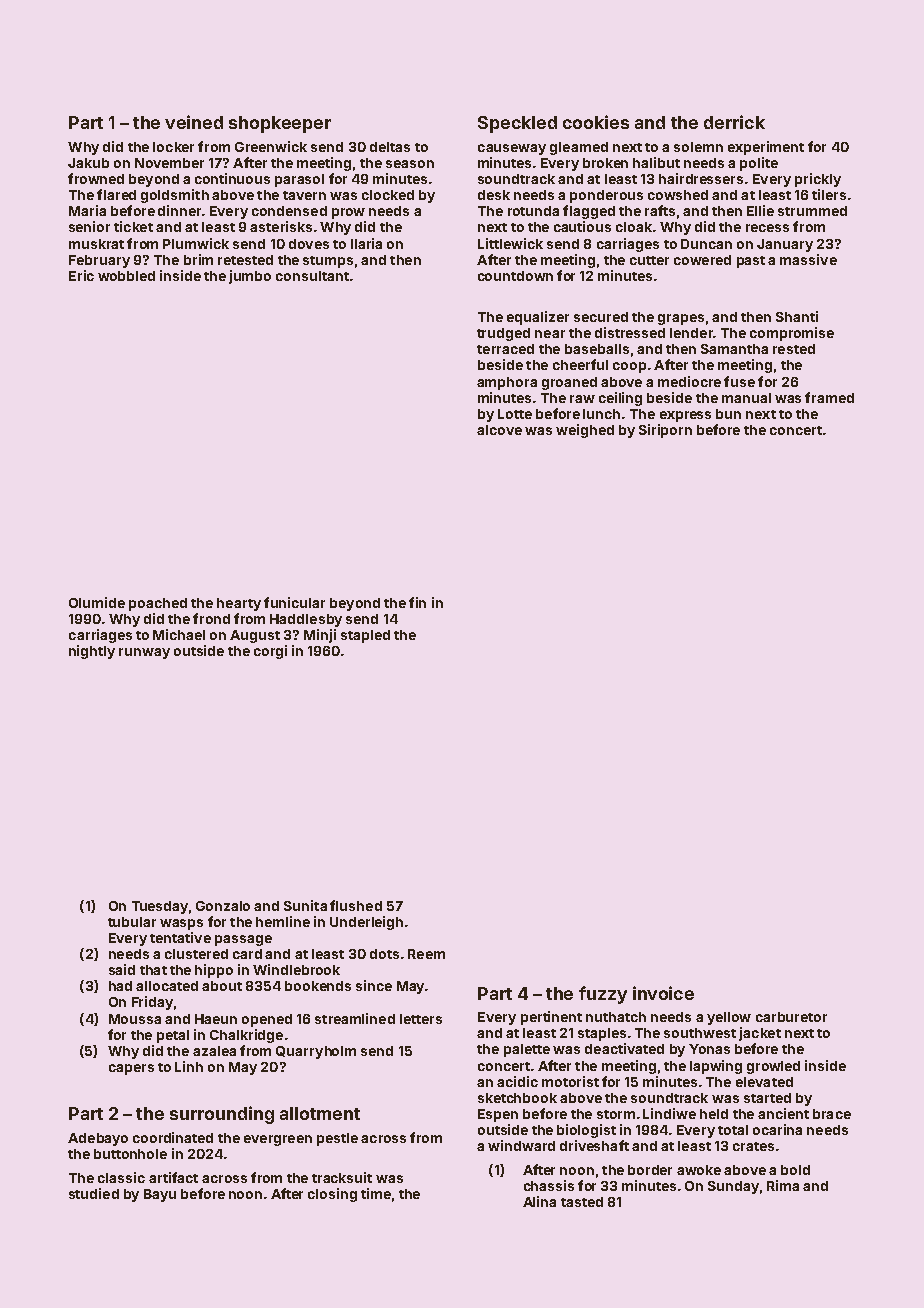 The width and height of the screenshot is (924, 1308). I want to click on invoice, so click(663, 993).
